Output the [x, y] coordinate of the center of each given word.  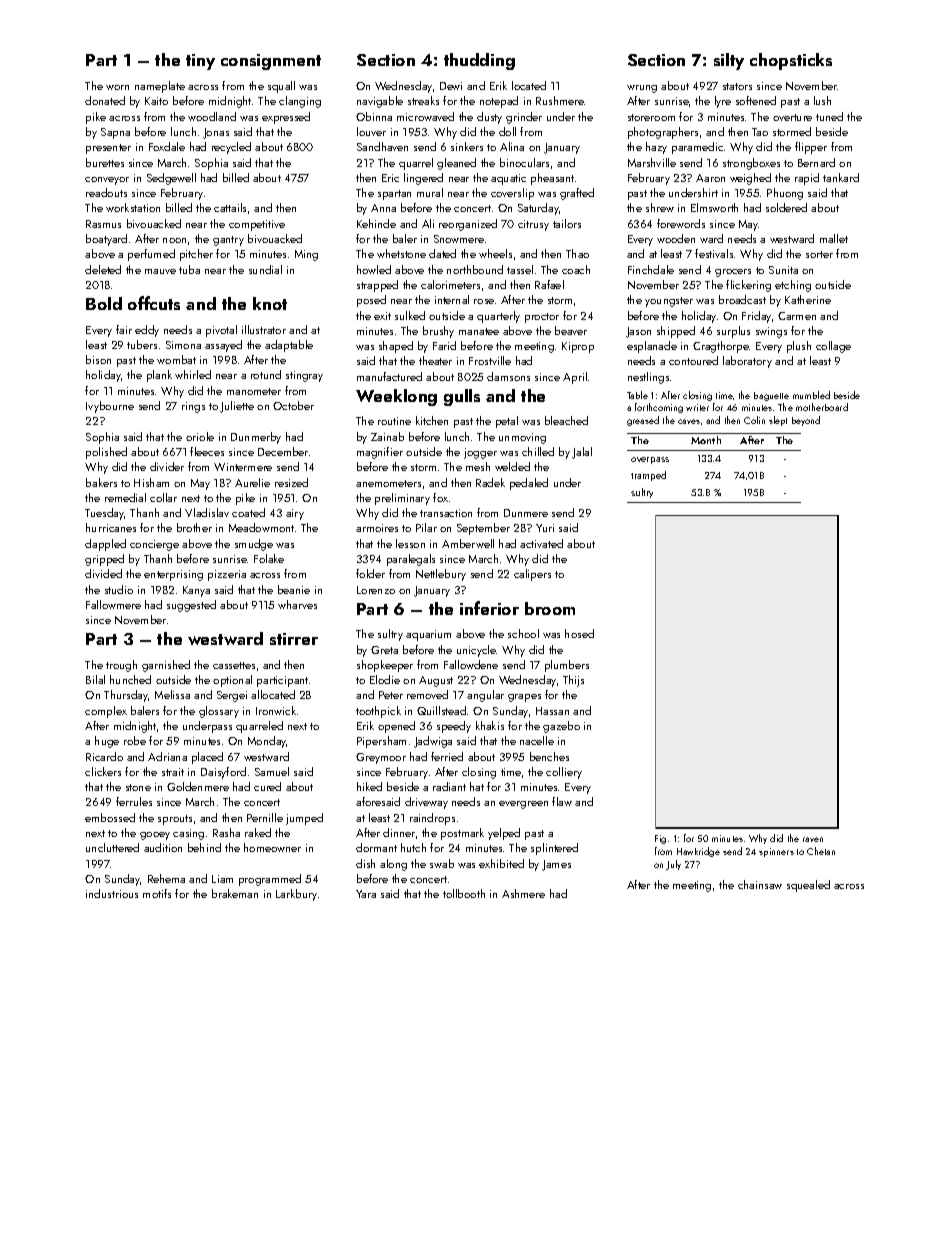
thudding [479, 61]
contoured [693, 360]
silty [729, 61]
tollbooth [464, 893]
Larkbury [296, 895]
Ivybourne [110, 407]
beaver [571, 330]
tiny [200, 62]
